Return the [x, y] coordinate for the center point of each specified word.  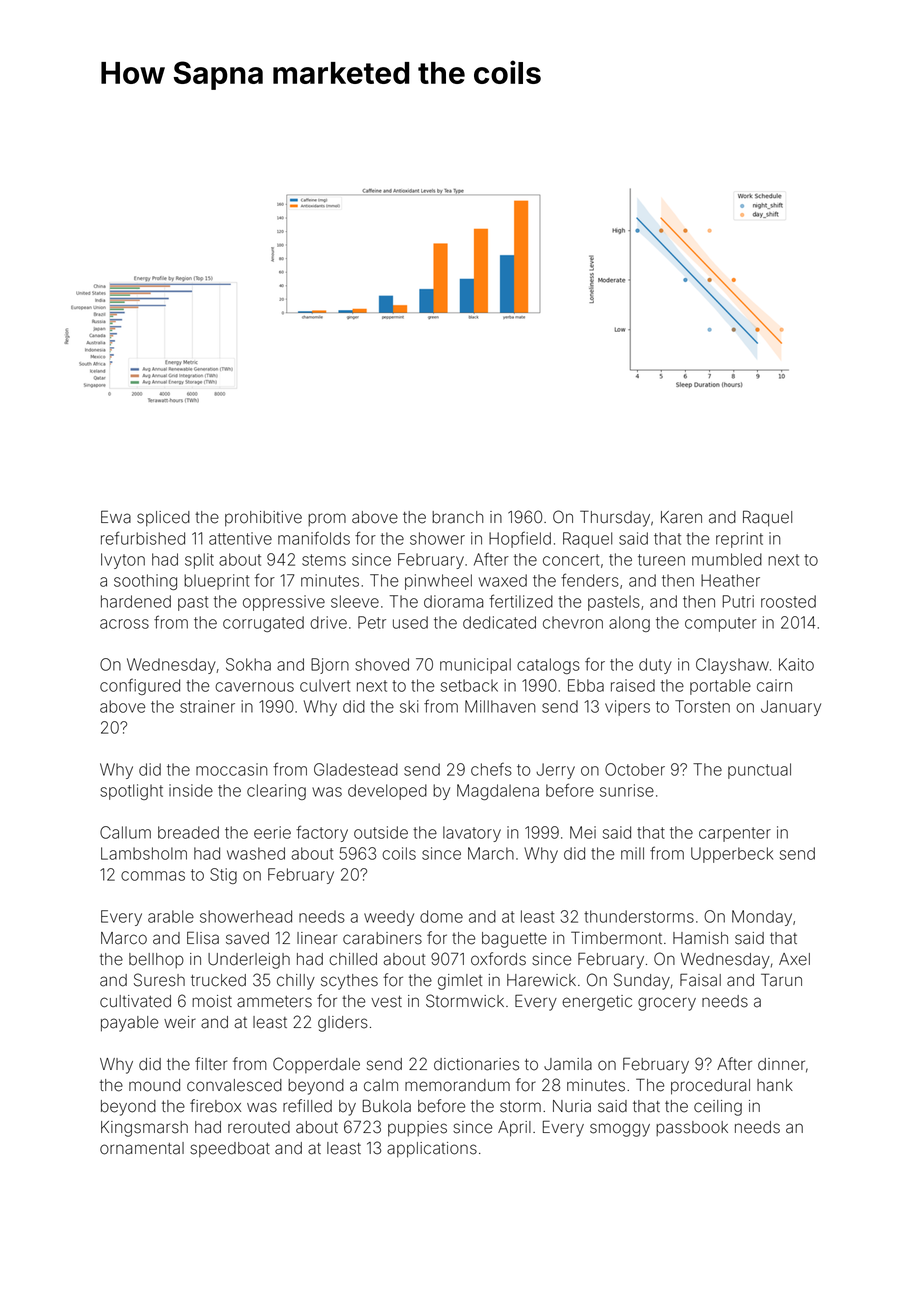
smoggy [620, 1130]
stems [324, 560]
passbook [692, 1128]
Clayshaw [732, 666]
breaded [188, 832]
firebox [215, 1106]
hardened [136, 601]
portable [720, 687]
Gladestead [356, 769]
